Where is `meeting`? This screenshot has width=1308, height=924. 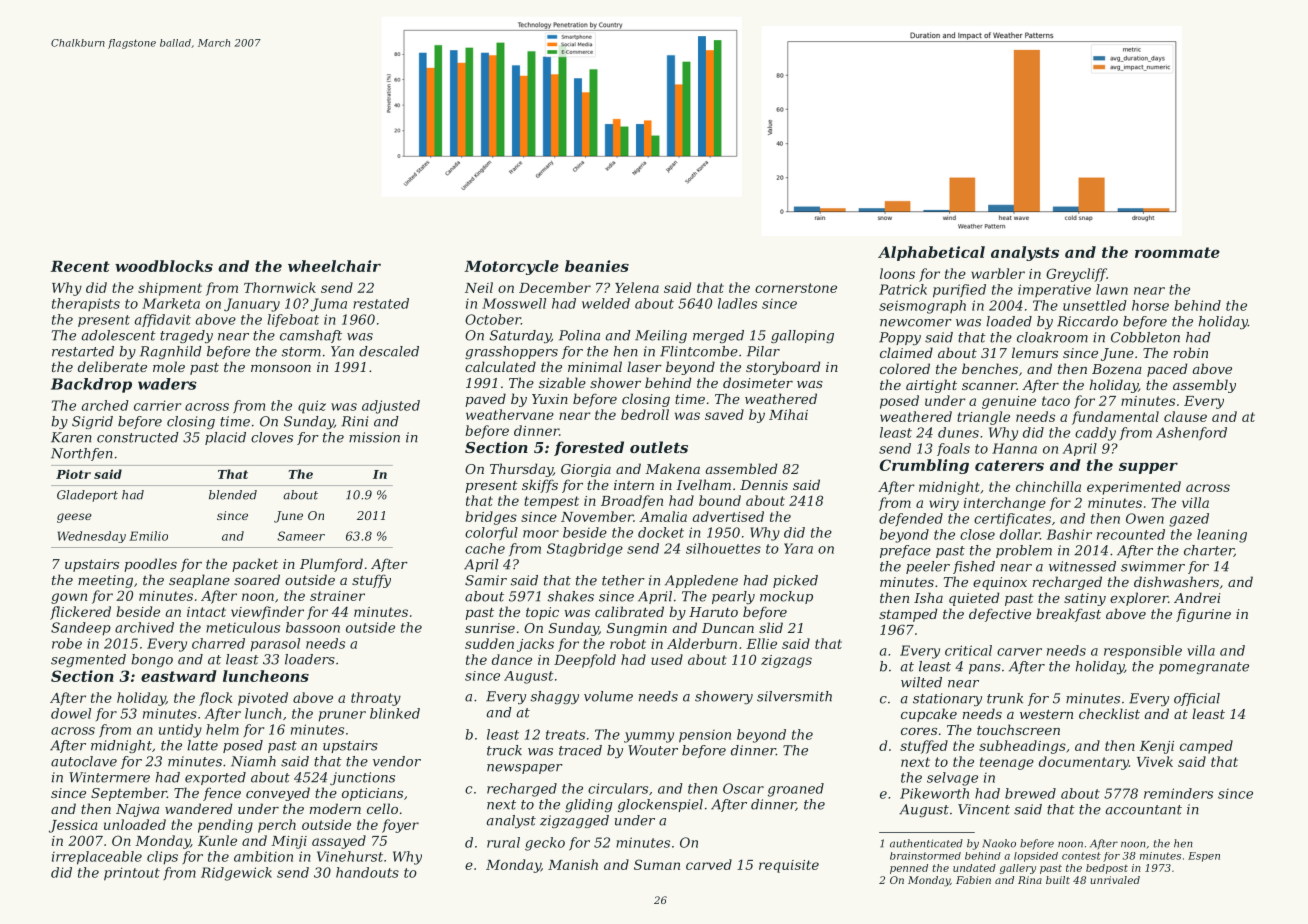
meeting is located at coordinates (105, 581).
